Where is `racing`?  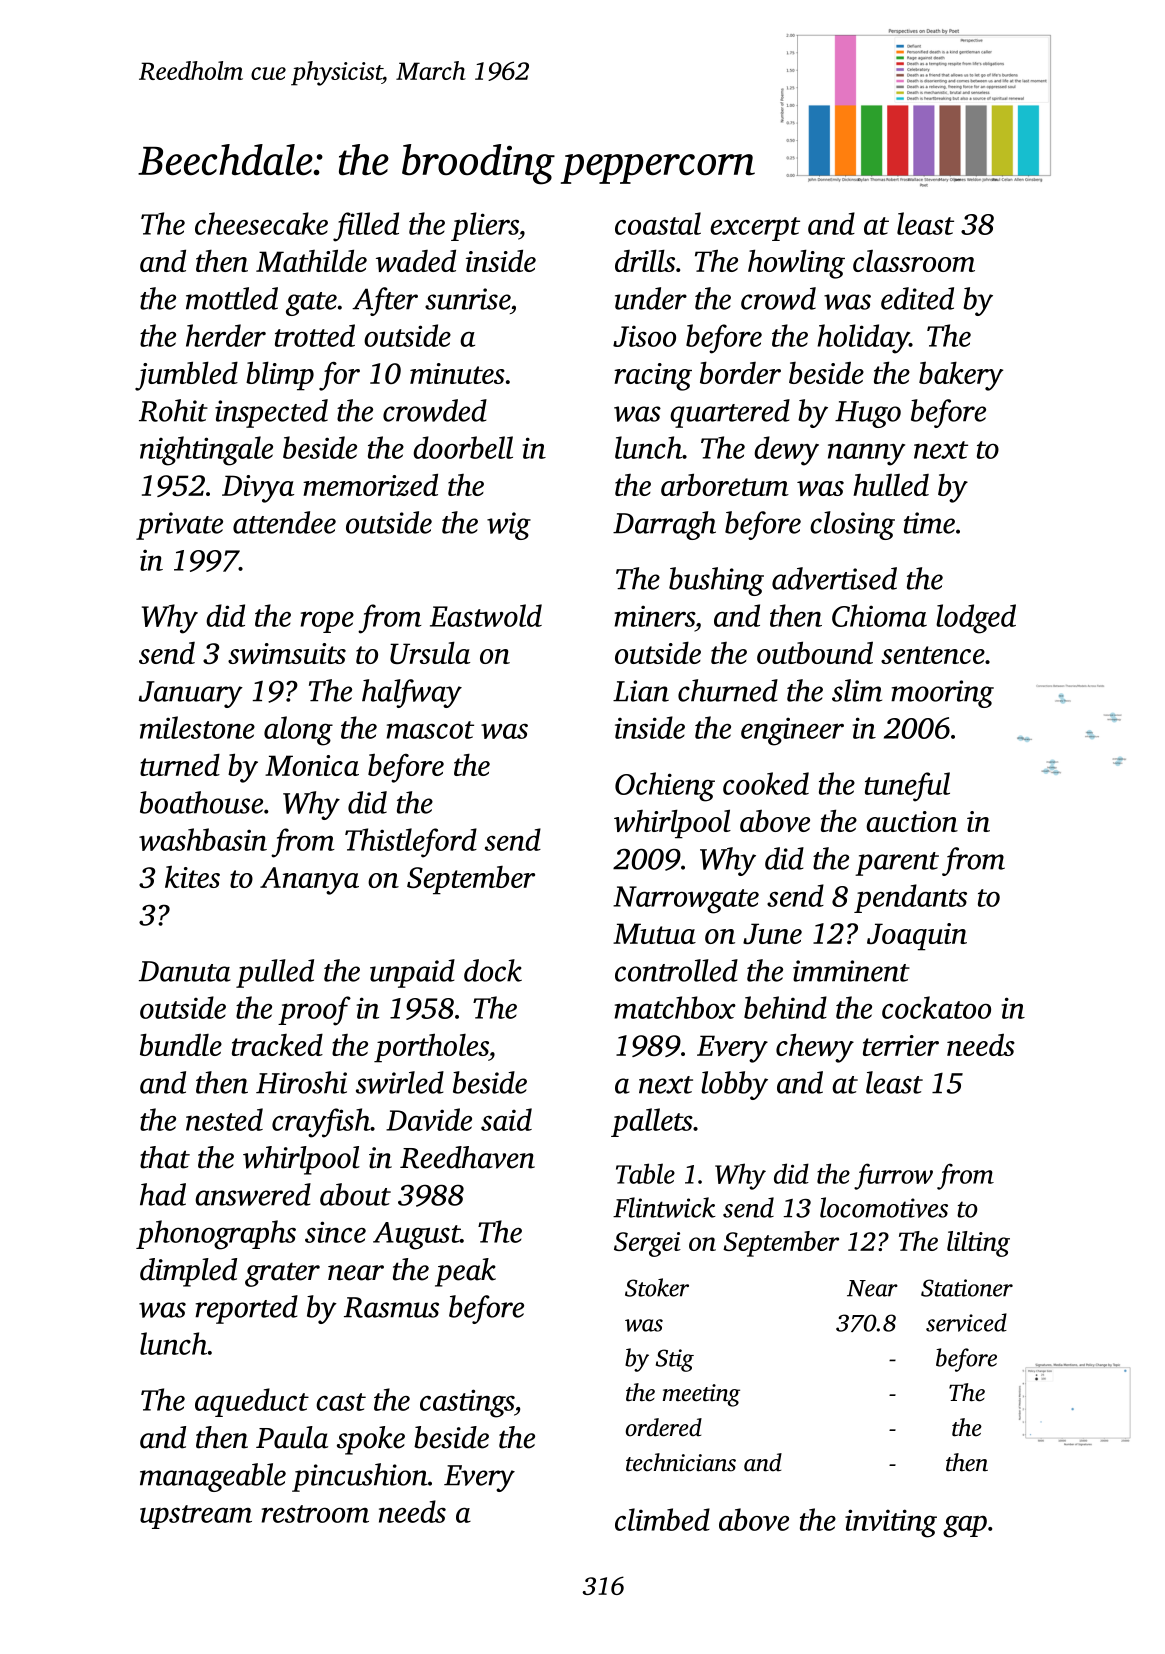 racing is located at coordinates (653, 377).
